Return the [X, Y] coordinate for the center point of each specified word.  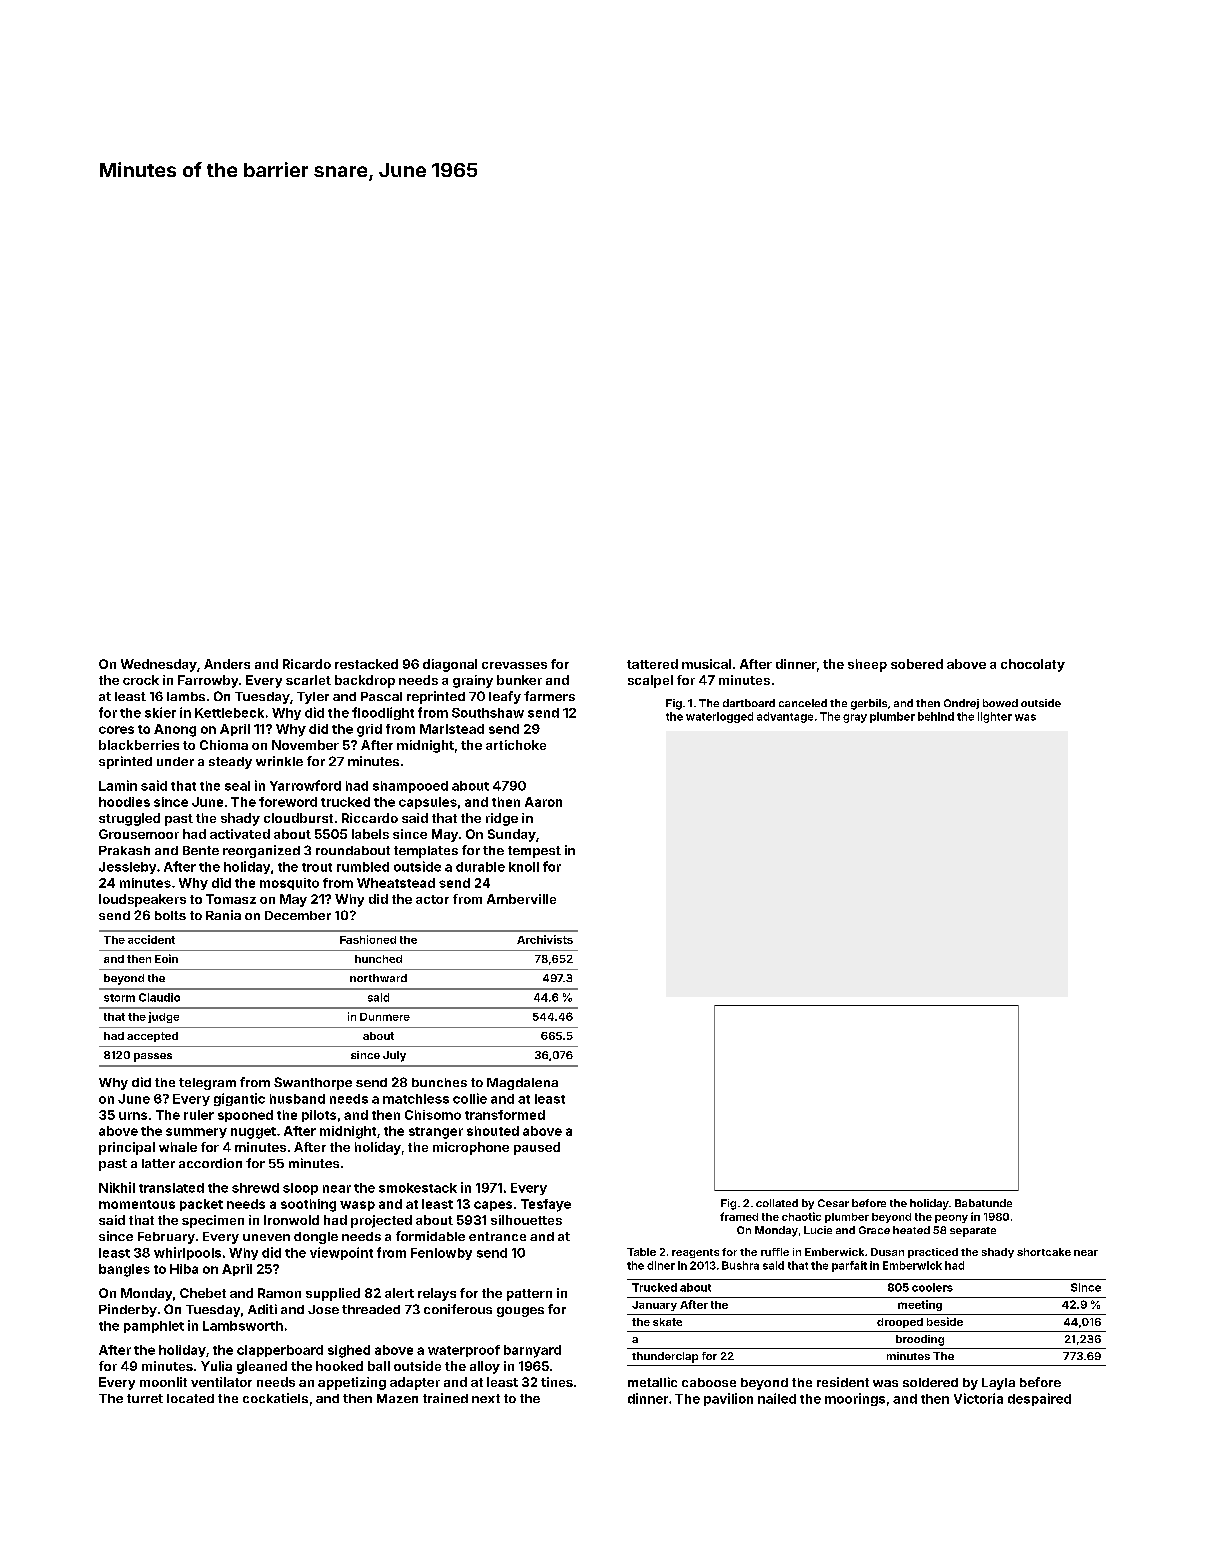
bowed [1000, 703]
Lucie [818, 1230]
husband [297, 1099]
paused [537, 1148]
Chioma [224, 745]
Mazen [397, 1398]
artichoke [516, 745]
